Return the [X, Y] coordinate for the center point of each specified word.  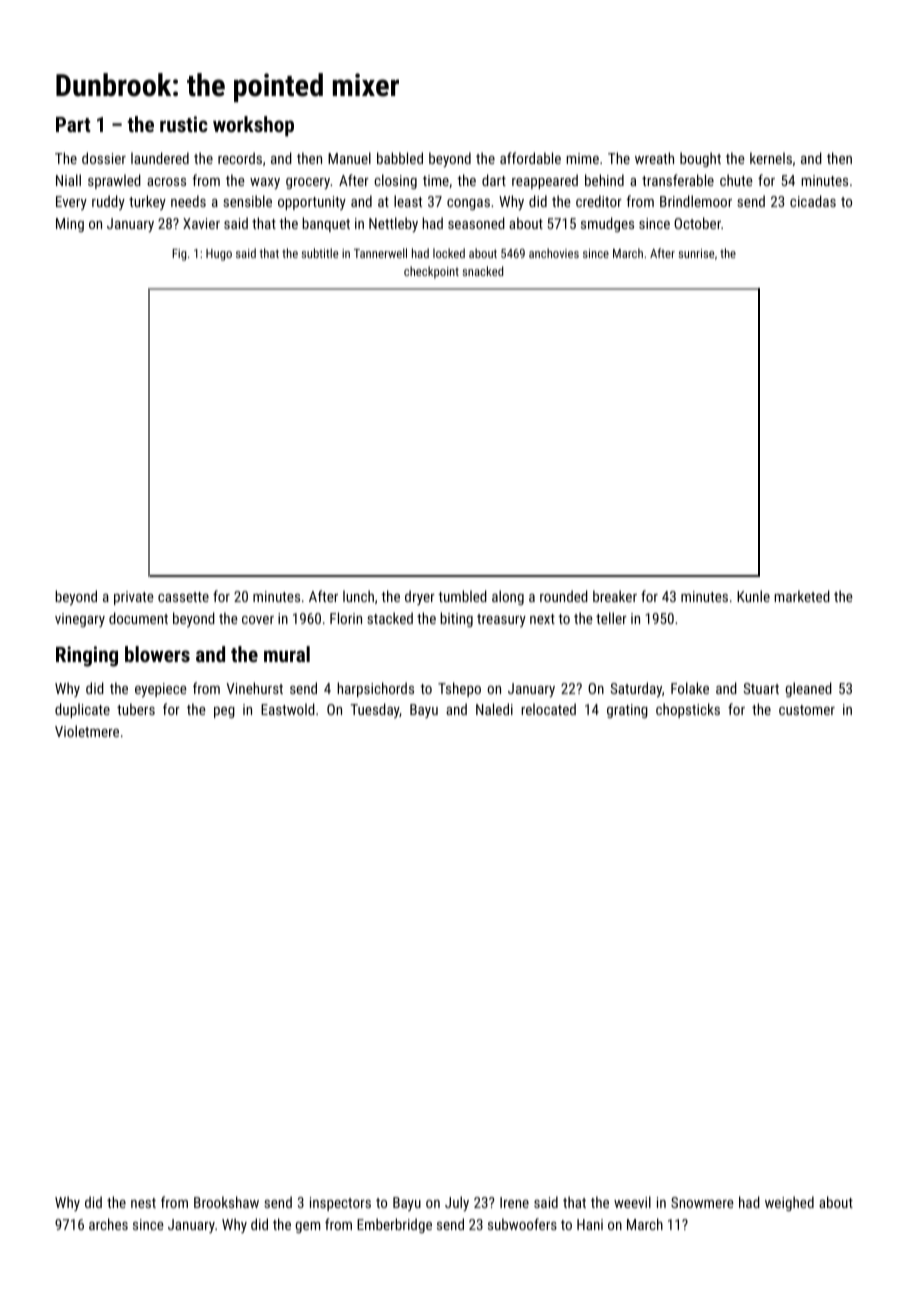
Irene [514, 1202]
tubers [136, 709]
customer [807, 710]
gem [307, 1227]
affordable [530, 158]
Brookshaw [226, 1202]
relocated [548, 709]
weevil [632, 1202]
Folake [690, 688]
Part [73, 124]
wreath [654, 158]
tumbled [462, 596]
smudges [607, 224]
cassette [183, 597]
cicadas [813, 201]
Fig [179, 255]
